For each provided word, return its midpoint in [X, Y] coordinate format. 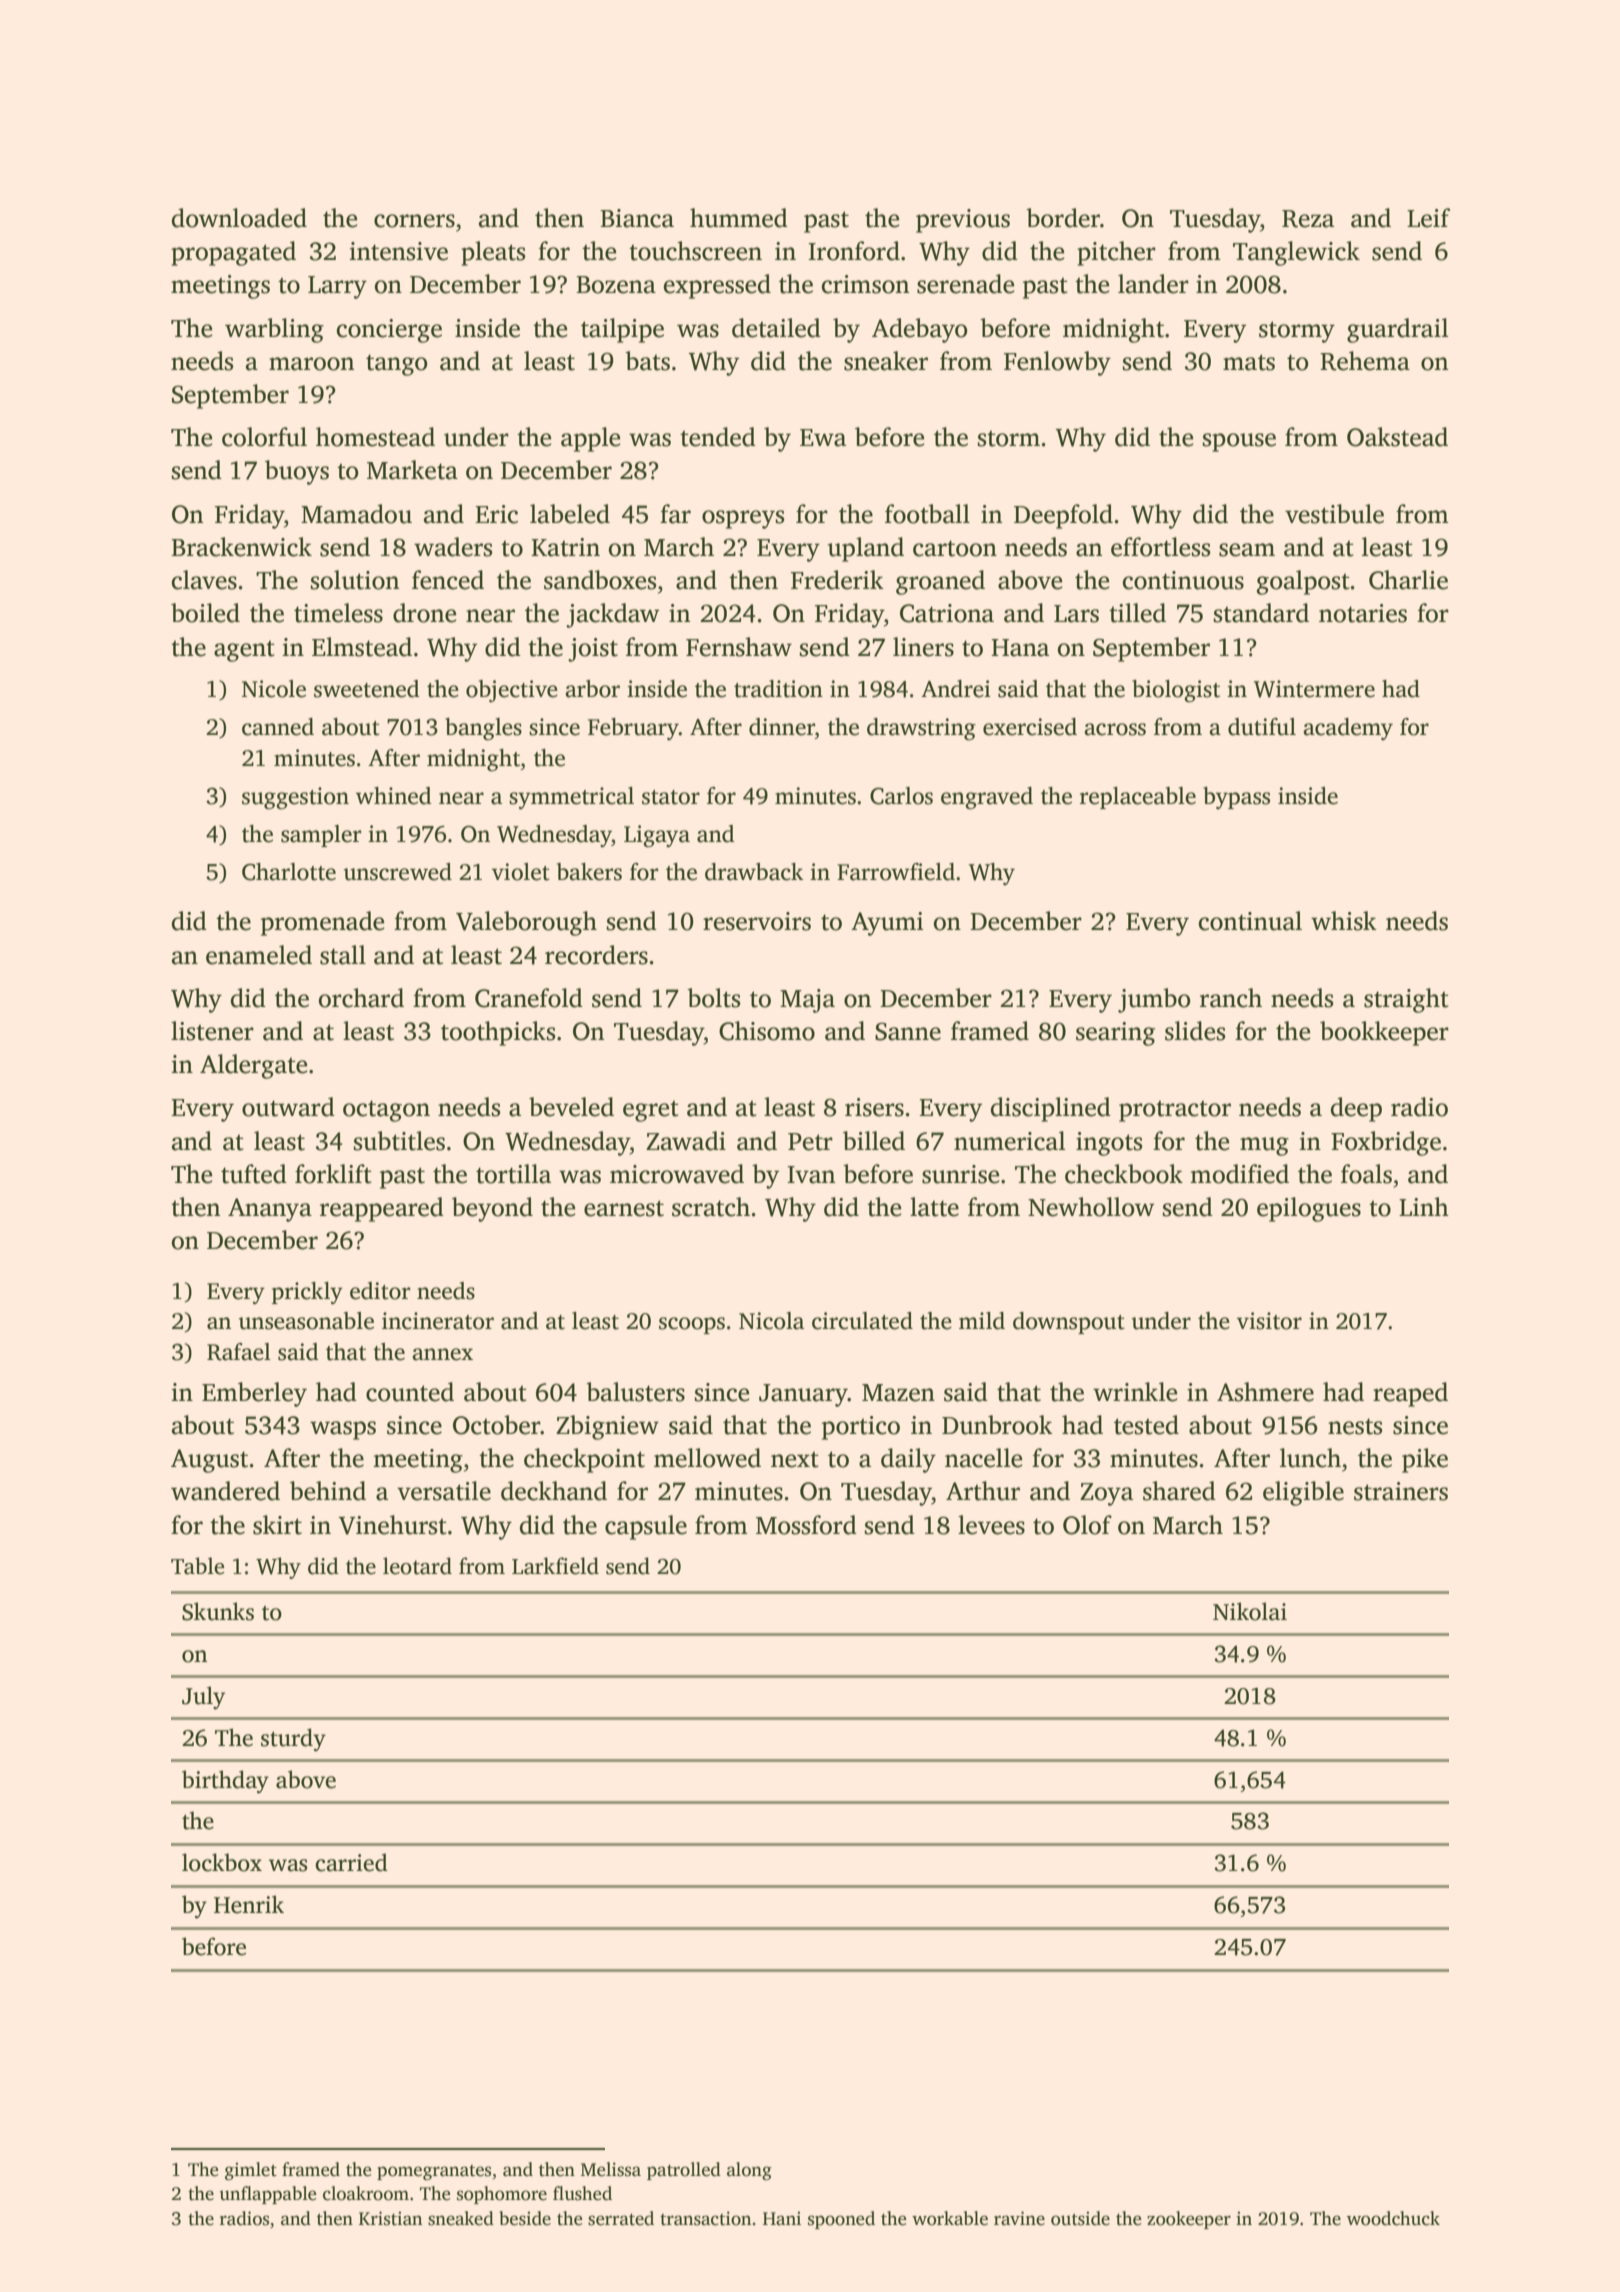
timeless [338, 613]
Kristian [390, 2218]
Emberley [254, 1394]
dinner [782, 727]
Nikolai [1250, 1611]
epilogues [1309, 1209]
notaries [1363, 613]
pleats [493, 253]
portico [861, 1428]
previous [963, 221]
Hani [782, 2218]
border [1063, 218]
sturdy [293, 1740]
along [749, 2171]
